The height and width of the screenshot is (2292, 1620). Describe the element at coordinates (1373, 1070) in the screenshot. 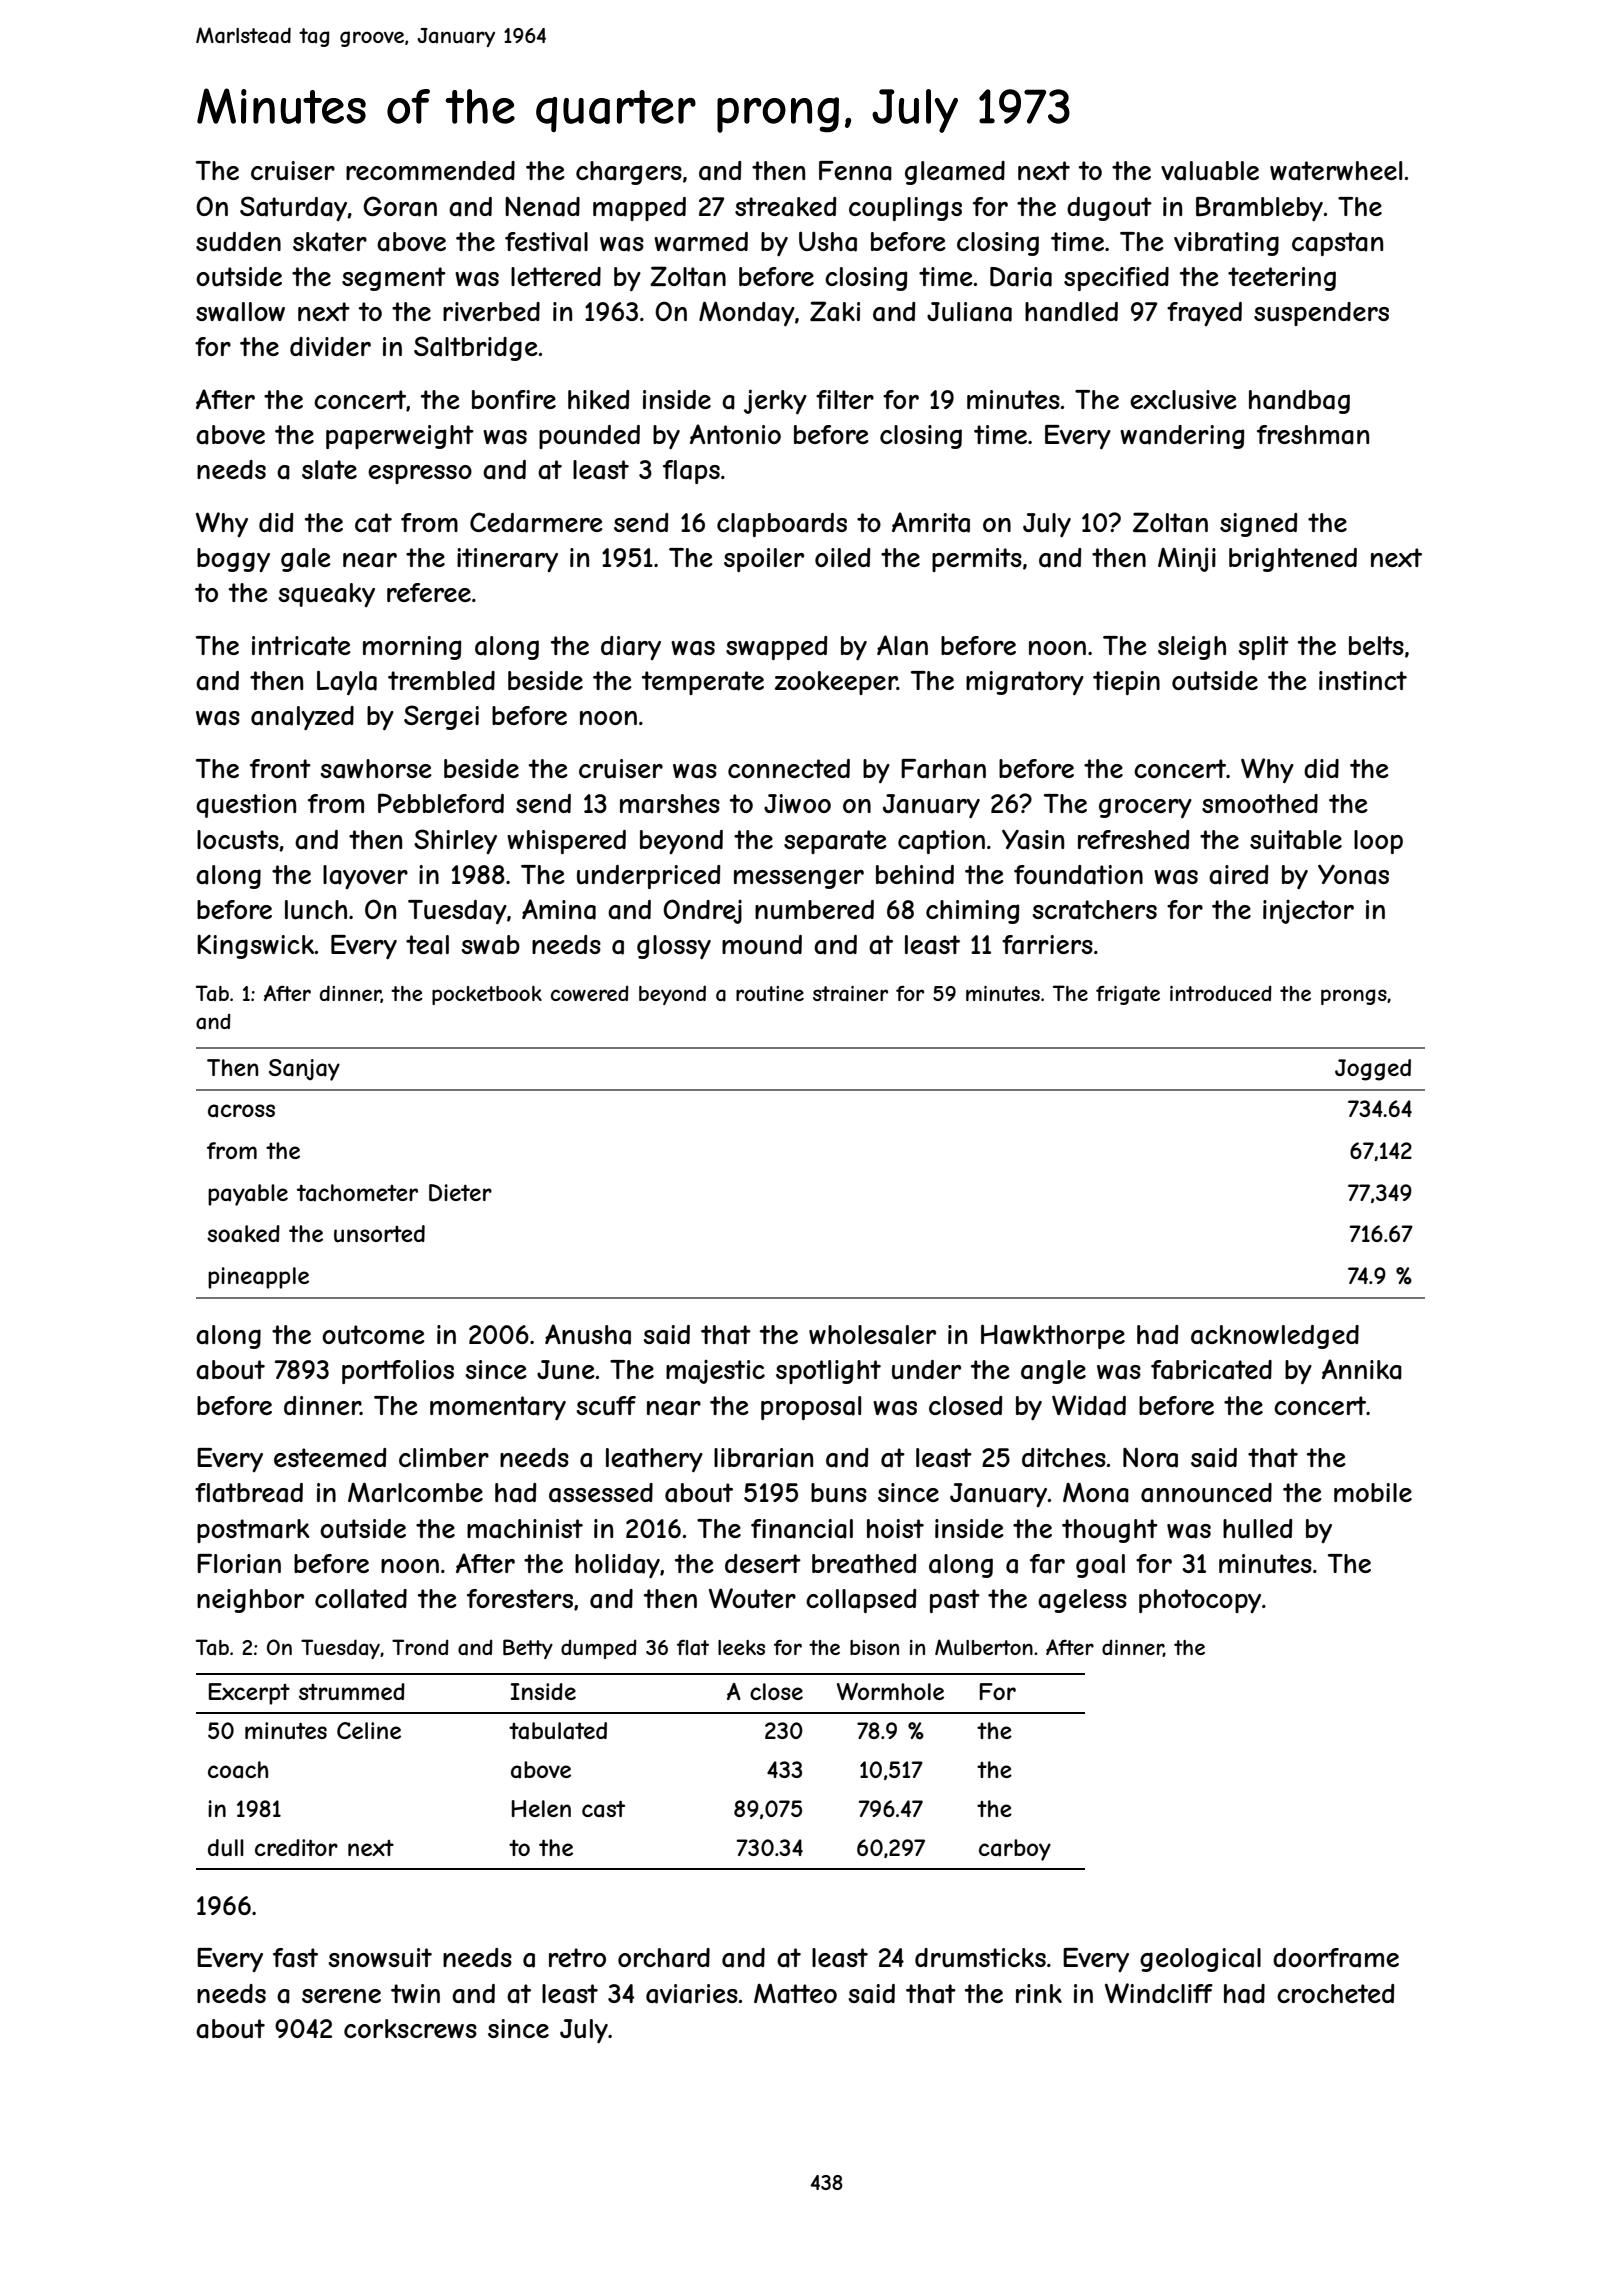

I see `Jogged` at that location.
